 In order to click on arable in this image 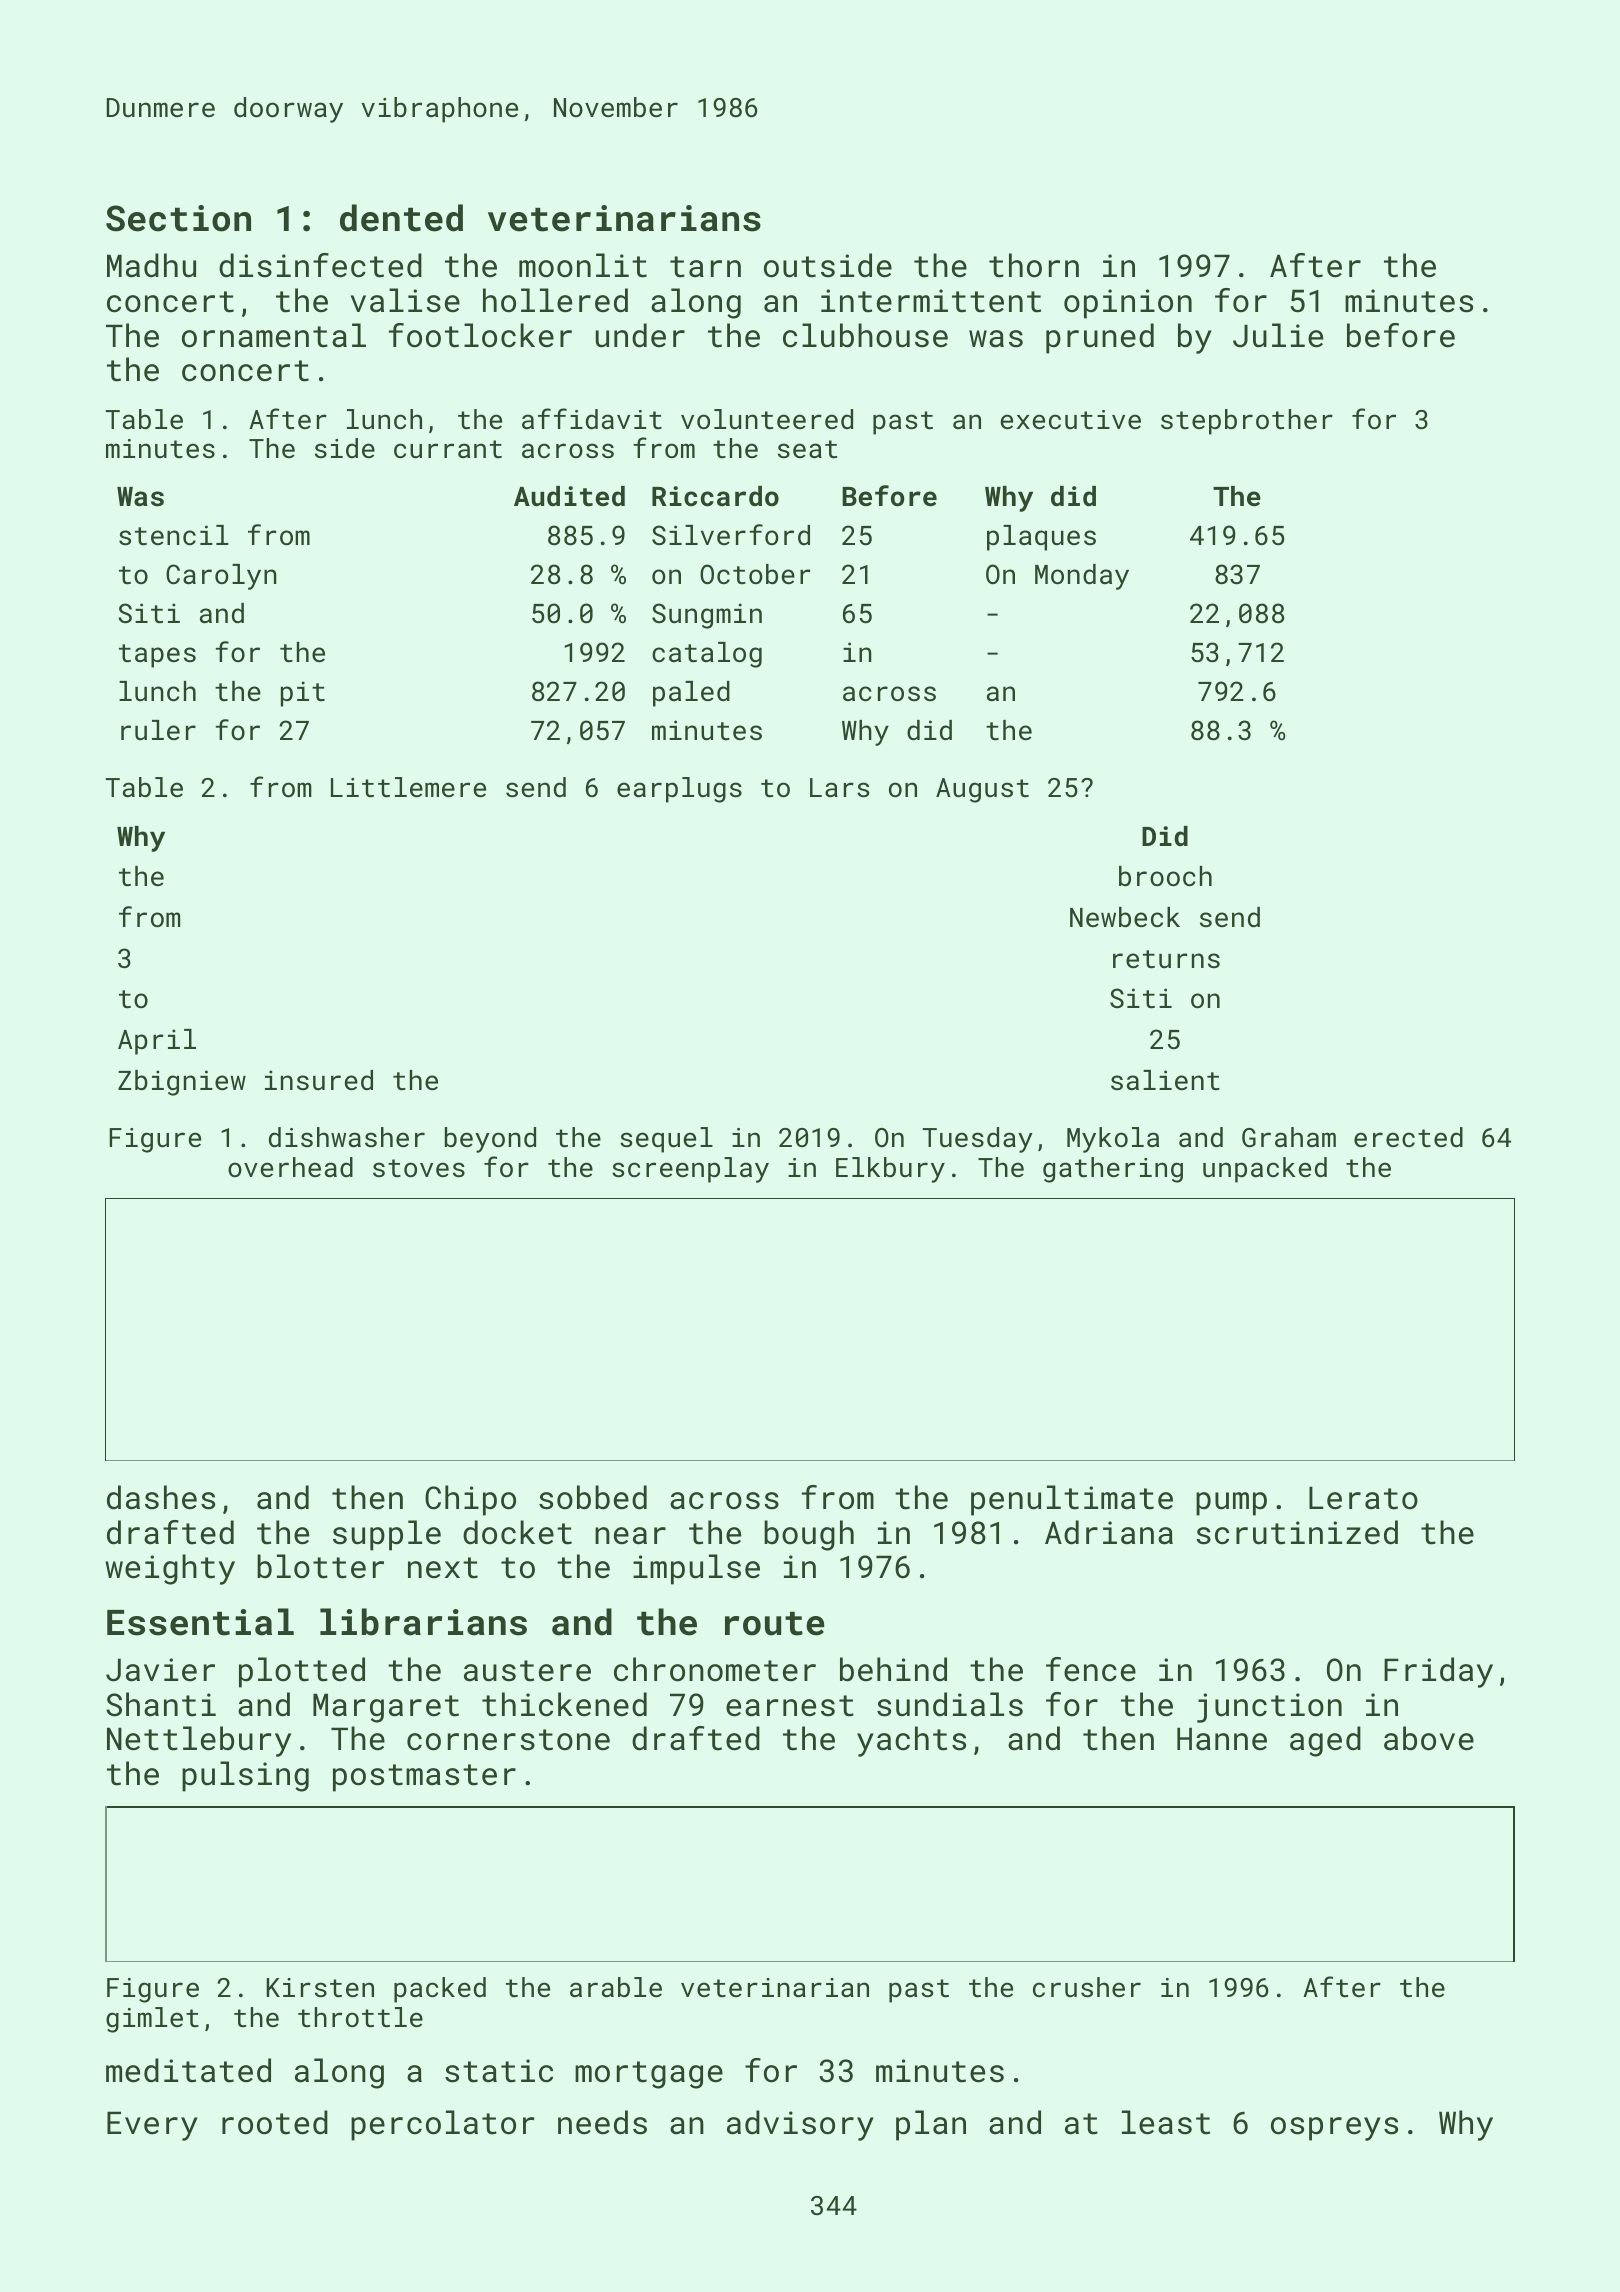, I will do `click(616, 1987)`.
